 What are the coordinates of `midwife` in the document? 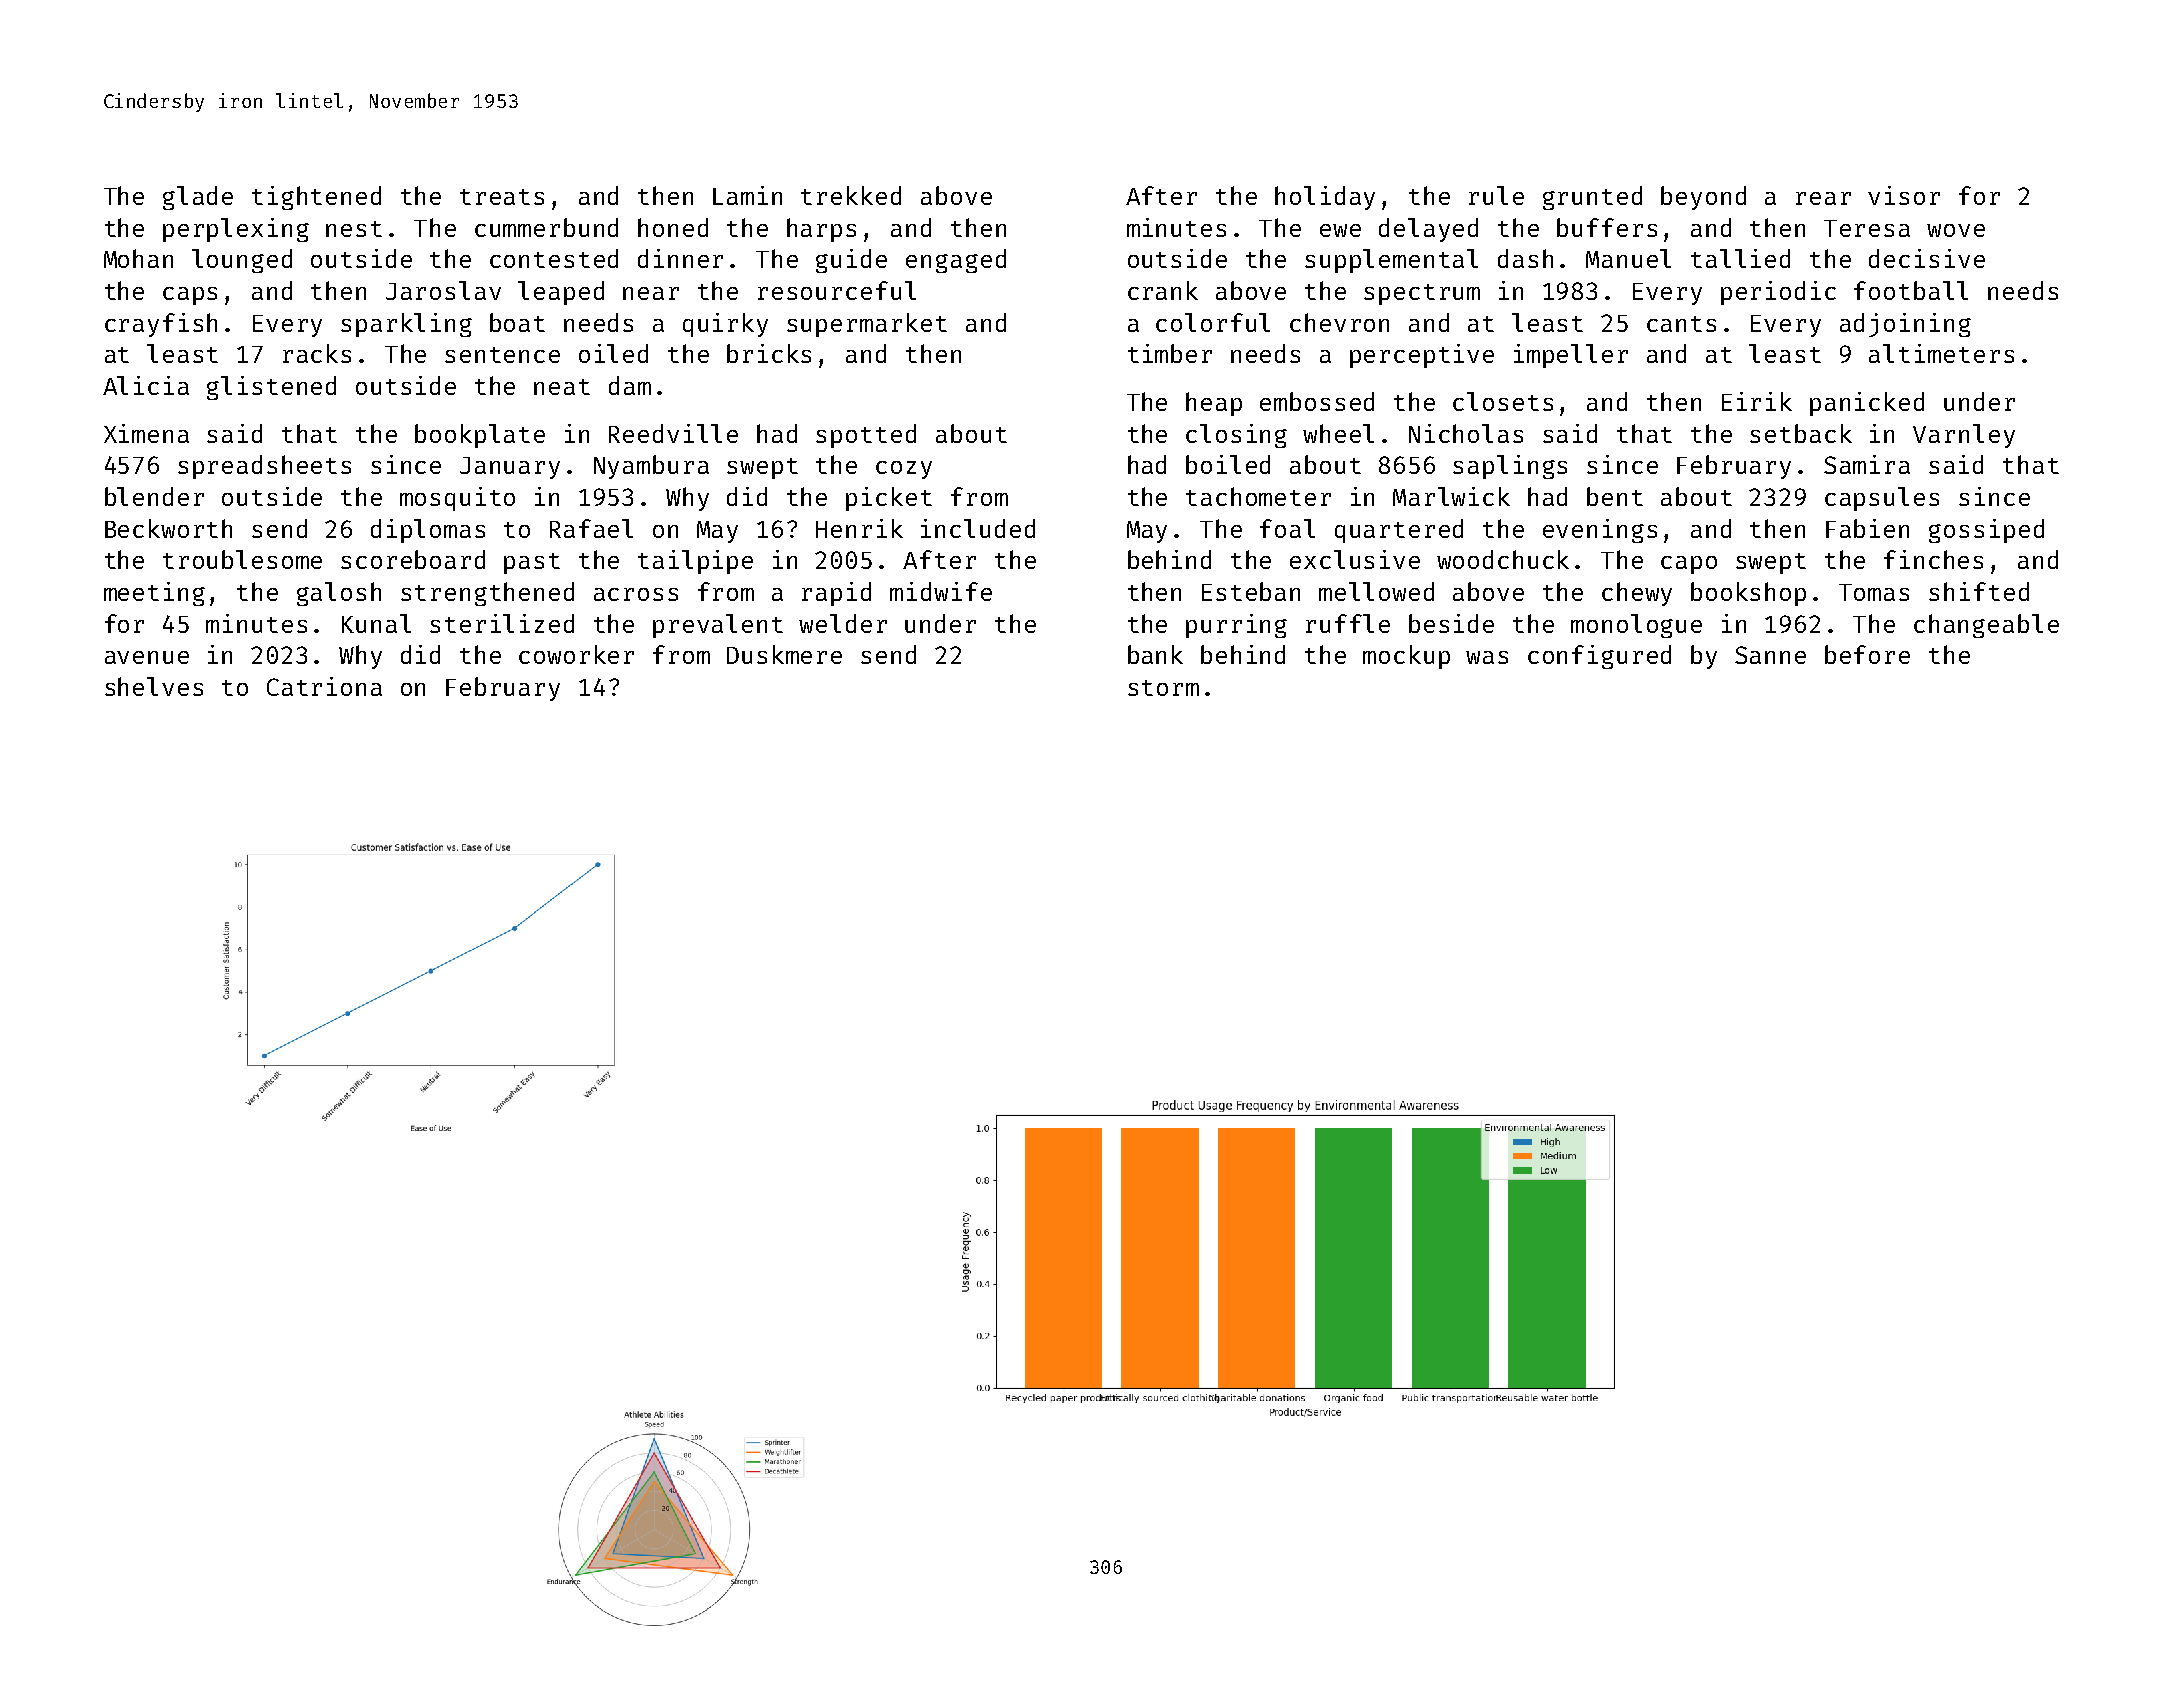 It's located at (941, 591).
